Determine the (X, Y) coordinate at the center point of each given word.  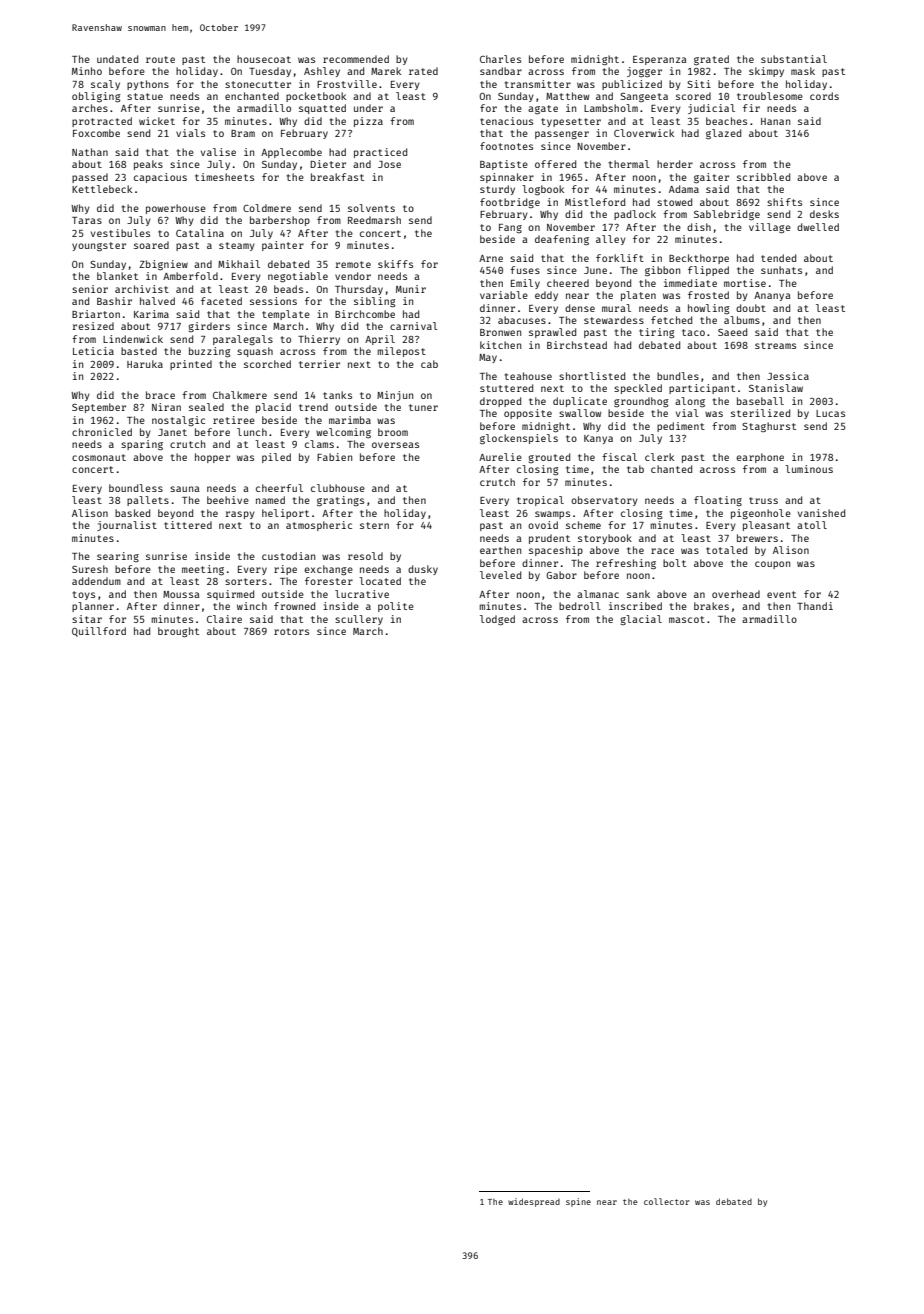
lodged (497, 620)
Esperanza (659, 60)
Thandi (815, 606)
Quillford (99, 632)
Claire (224, 619)
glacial (641, 620)
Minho (87, 71)
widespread (534, 1202)
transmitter (538, 84)
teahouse (528, 376)
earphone (760, 458)
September (99, 408)
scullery (359, 620)
